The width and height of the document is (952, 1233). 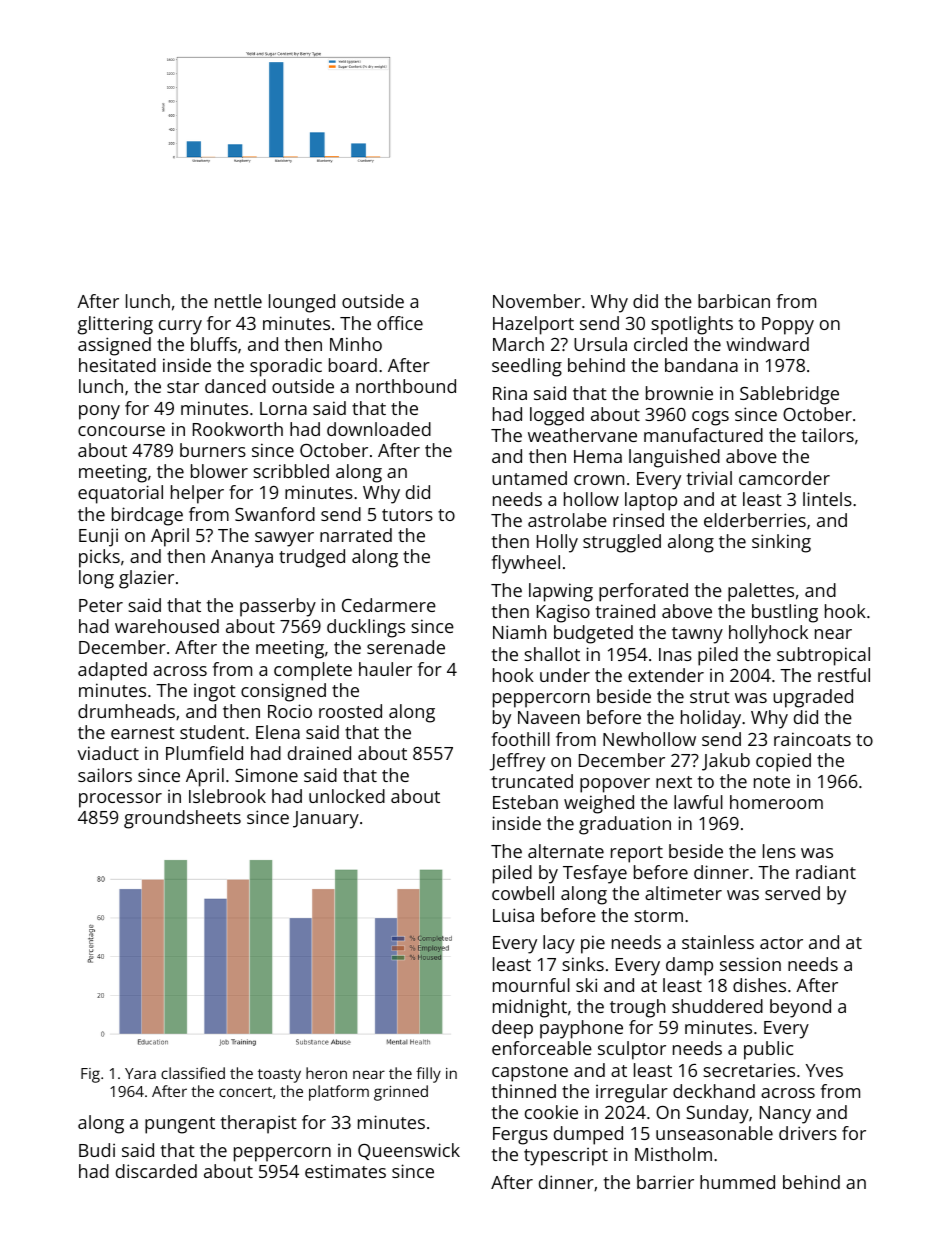 I want to click on hummed, so click(x=737, y=1182).
